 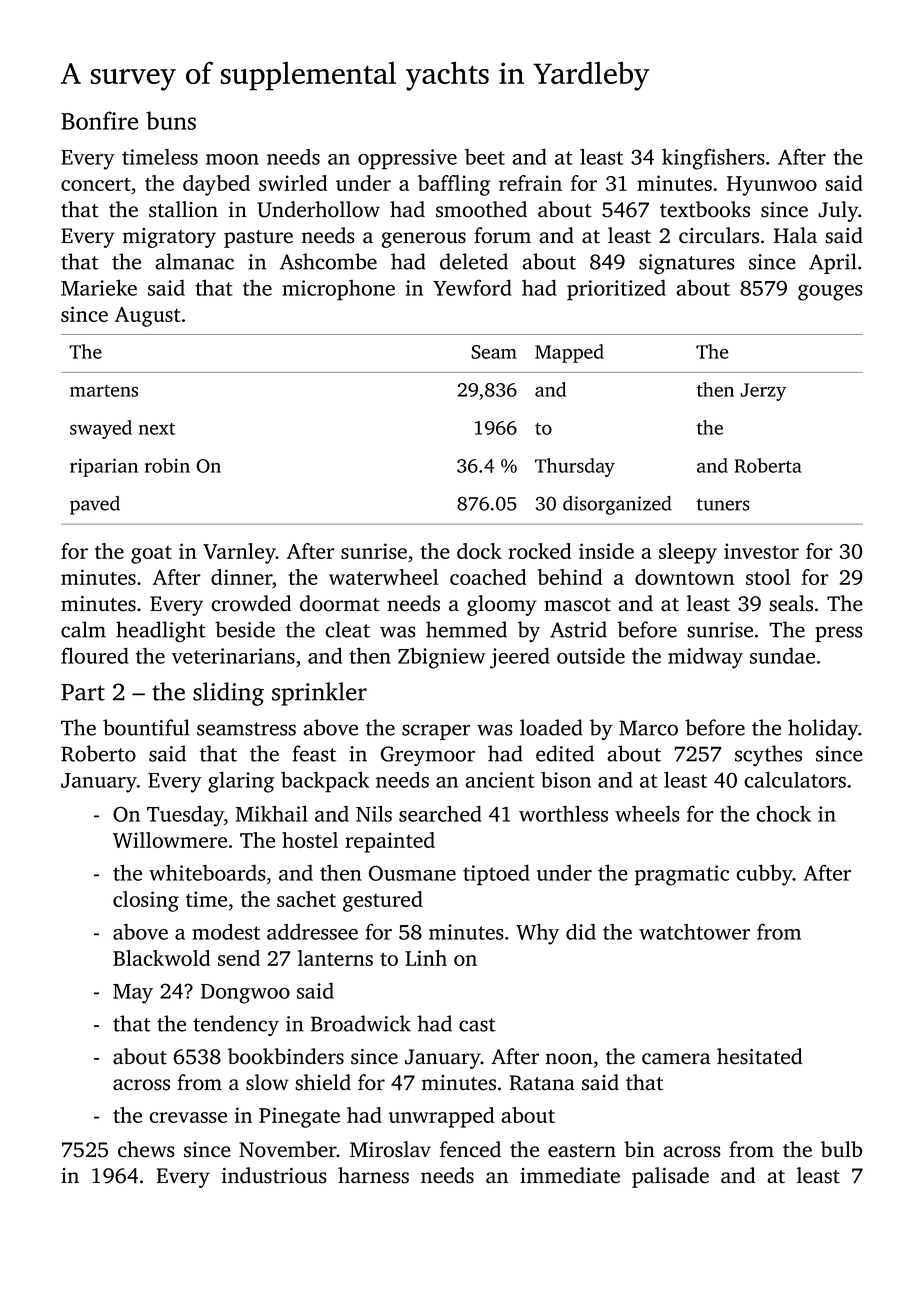 I want to click on harness, so click(x=373, y=1175).
